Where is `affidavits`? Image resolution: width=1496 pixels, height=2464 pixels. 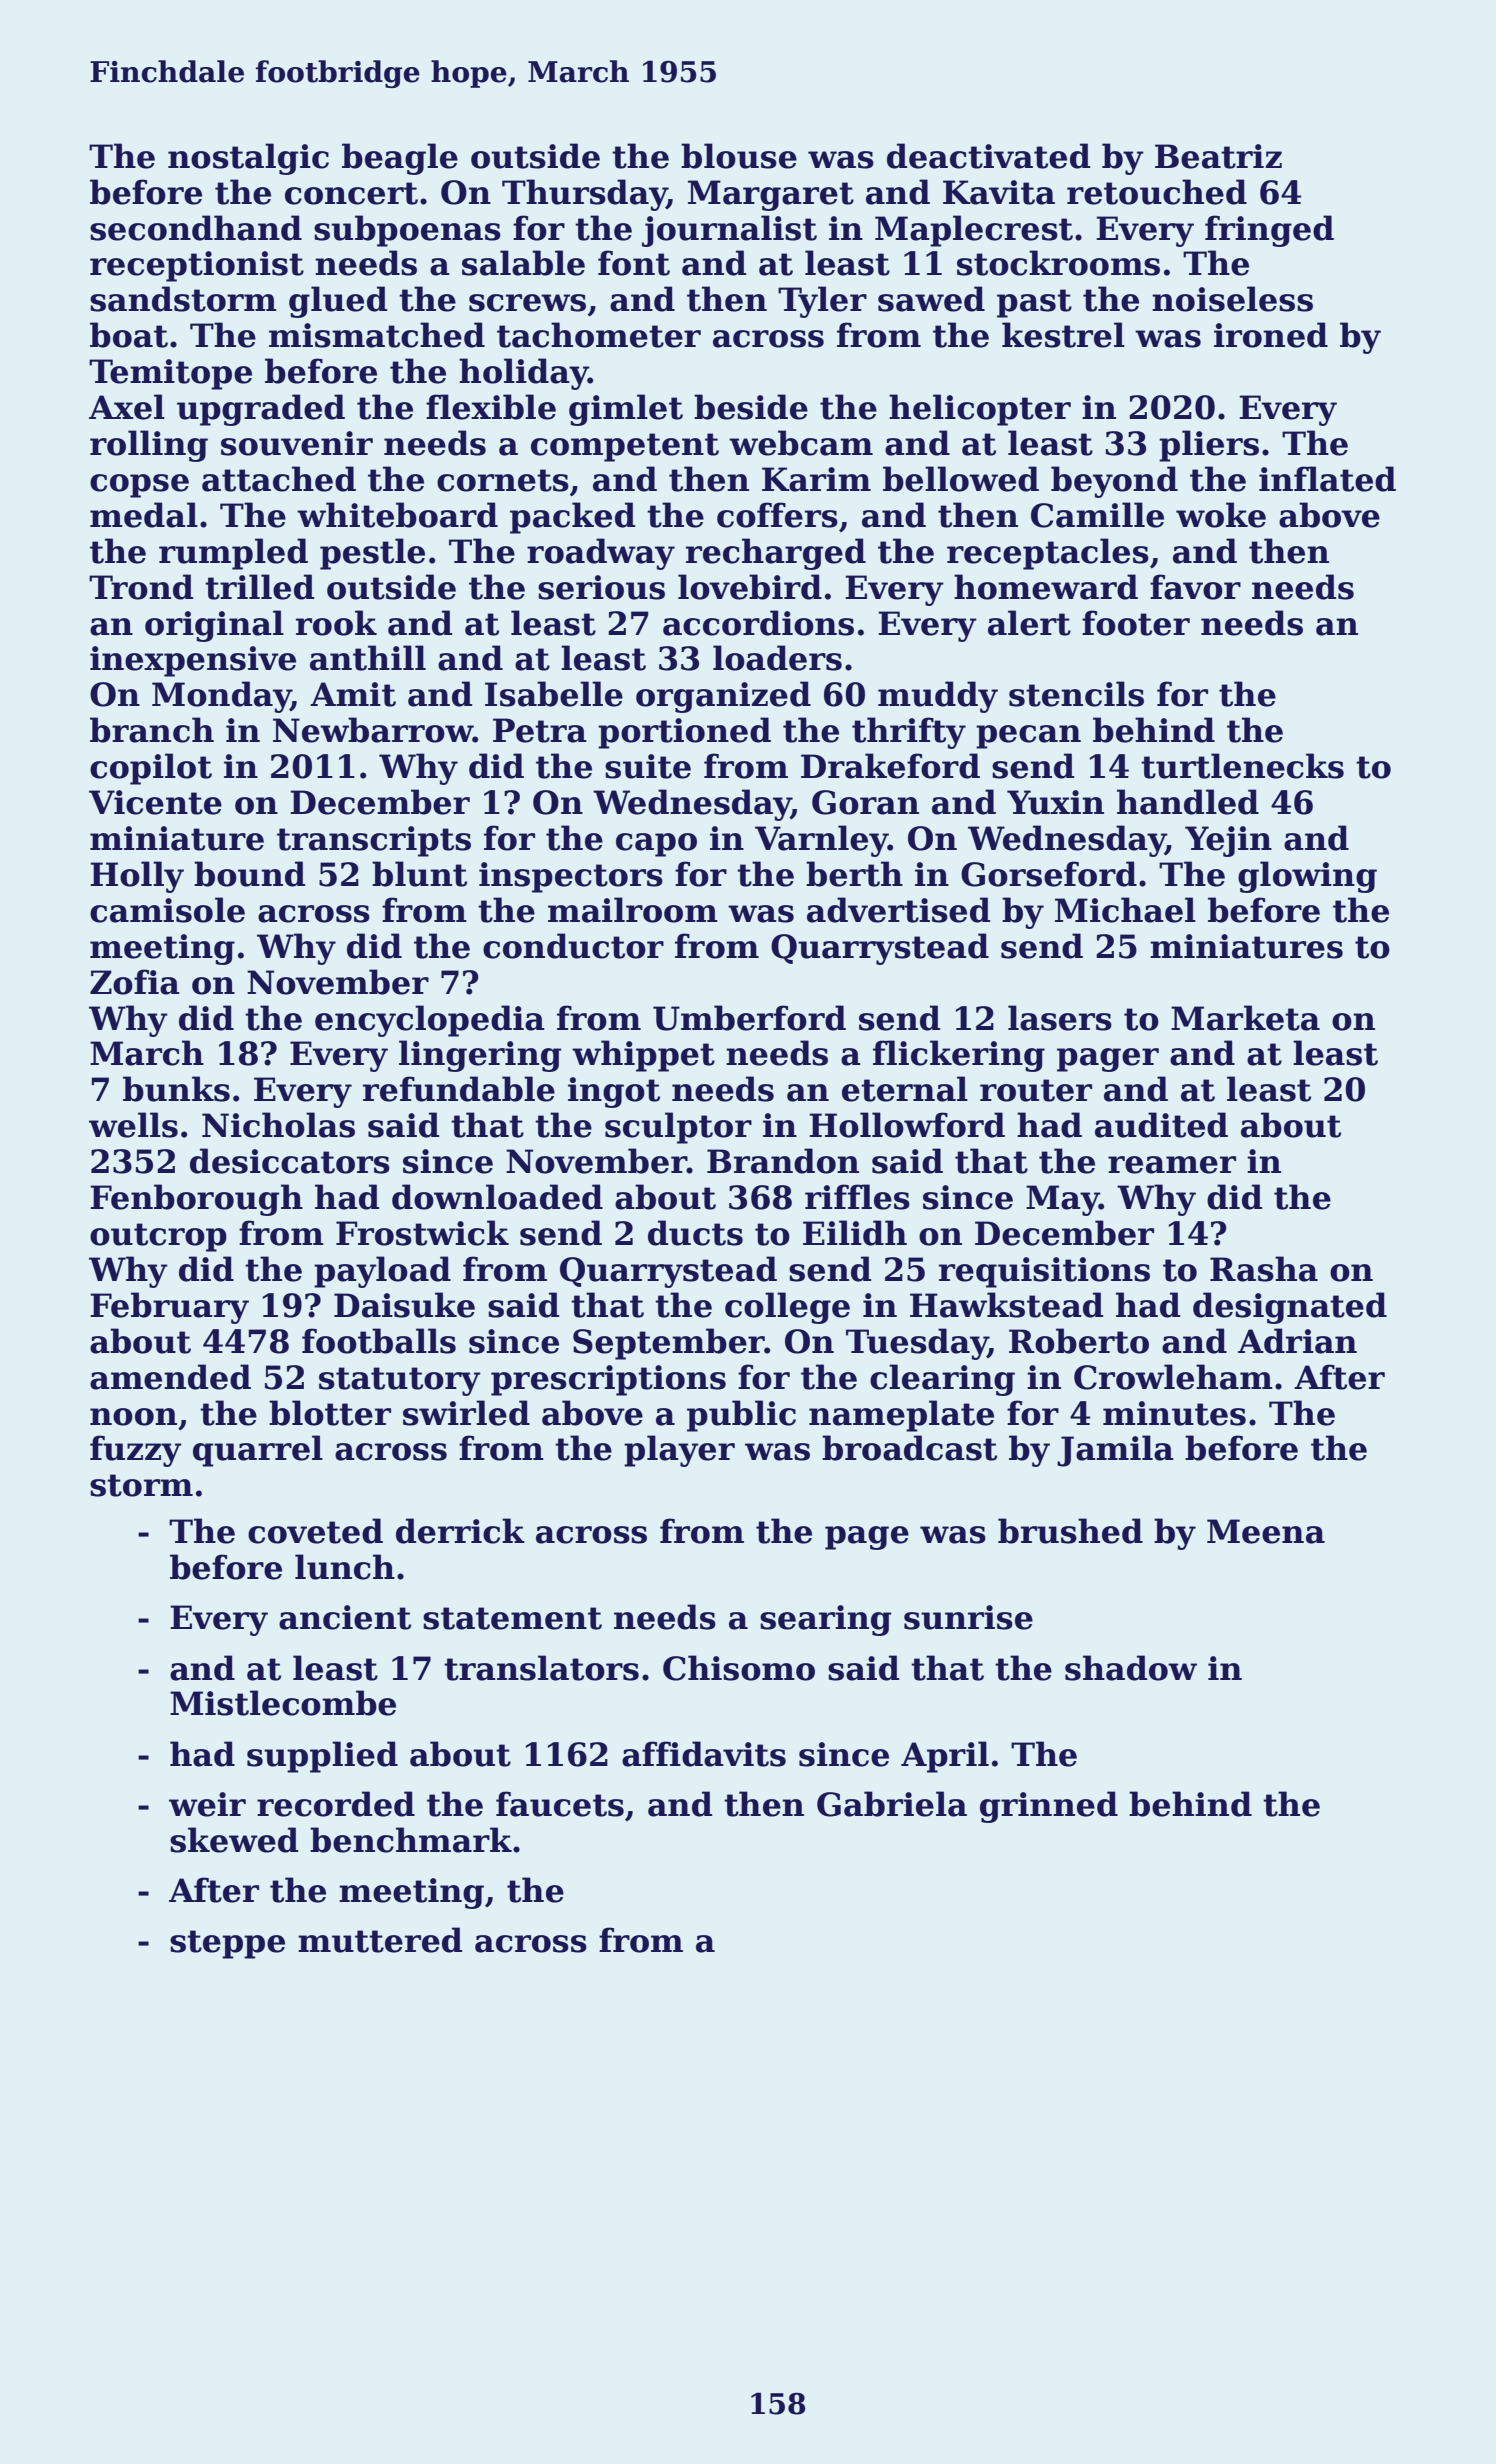 affidavits is located at coordinates (704, 1754).
